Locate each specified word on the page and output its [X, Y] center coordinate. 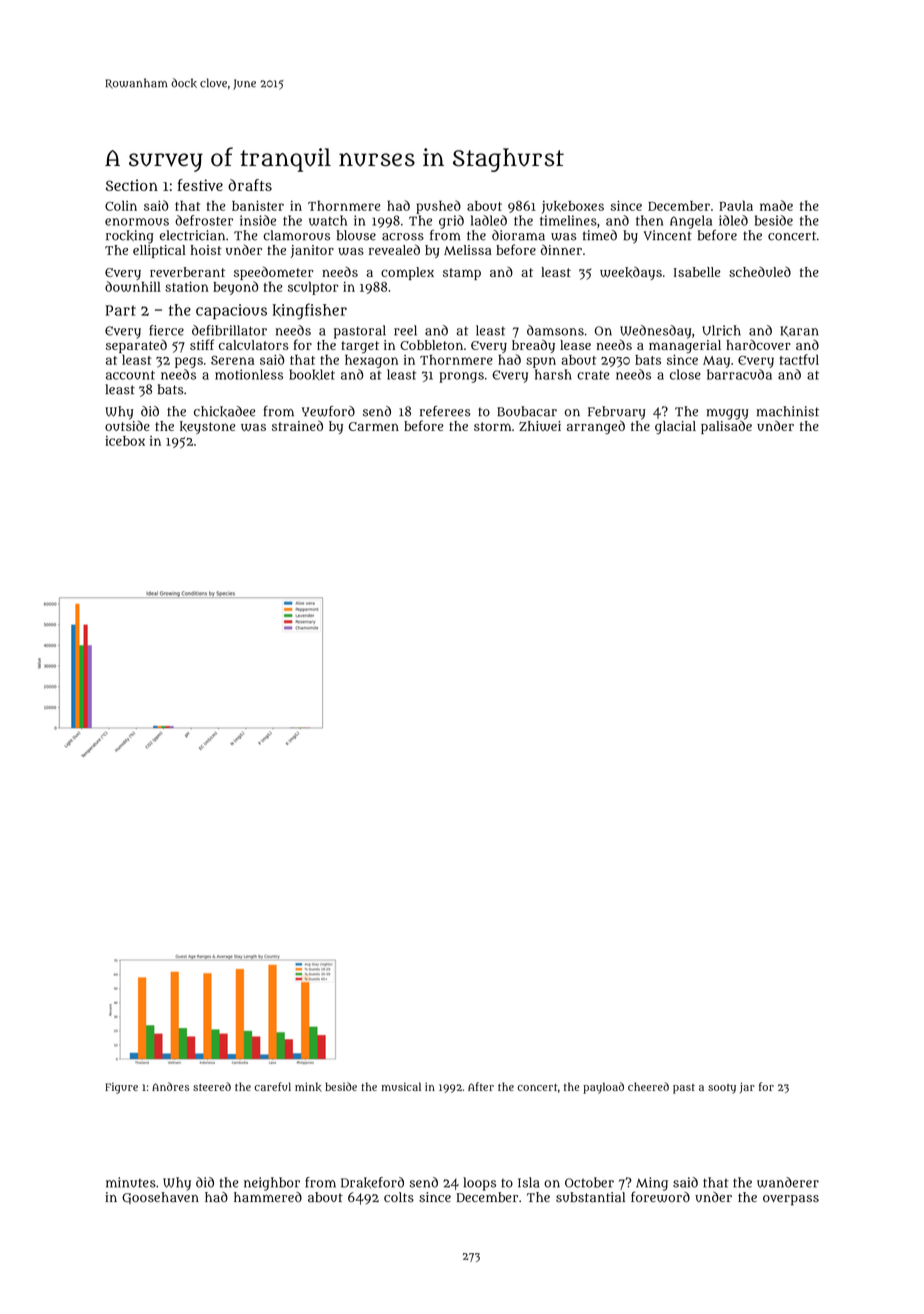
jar [747, 1087]
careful [272, 1086]
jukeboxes [572, 207]
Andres [170, 1086]
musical [401, 1086]
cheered [648, 1086]
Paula [736, 206]
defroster [204, 220]
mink [308, 1087]
